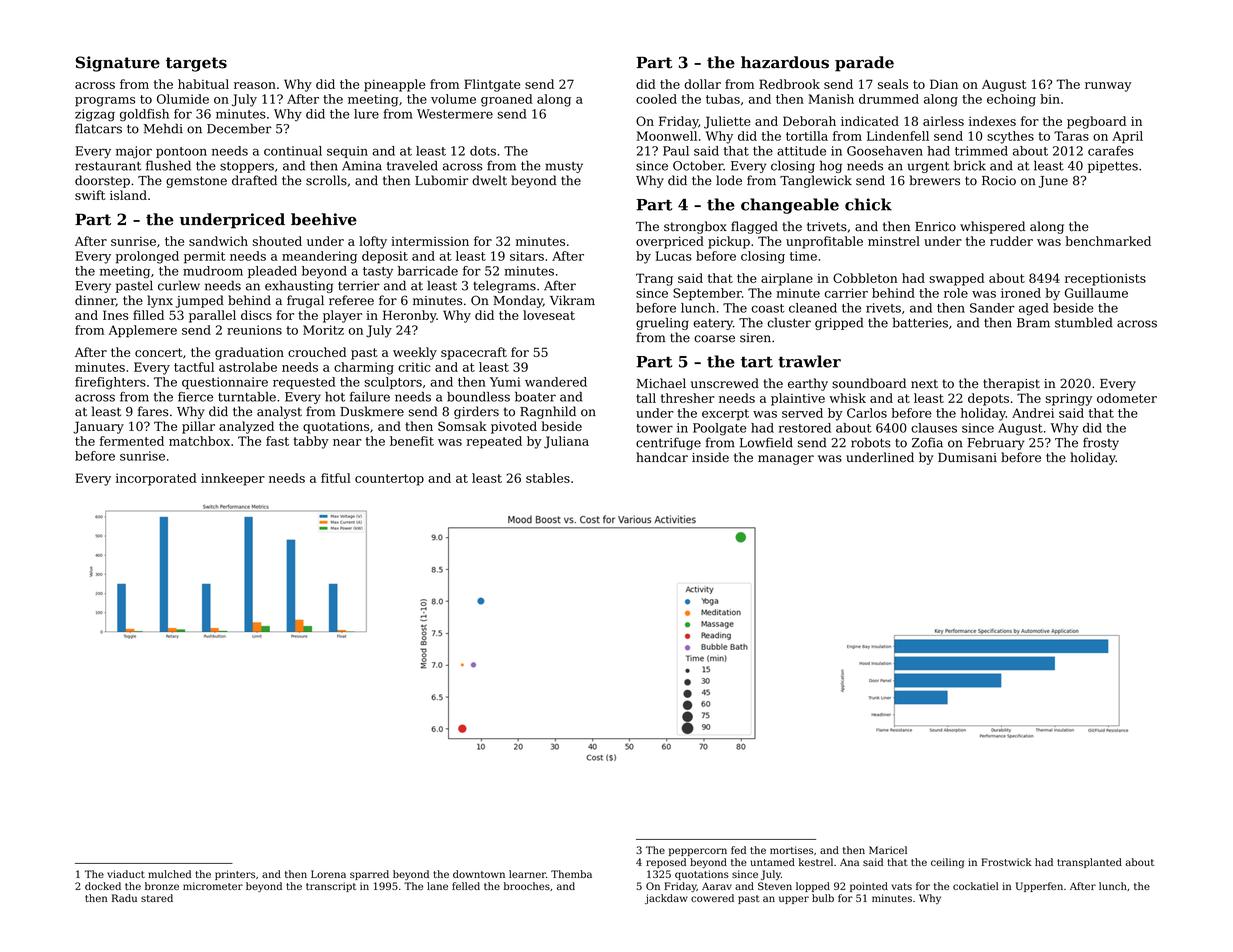 The height and width of the screenshot is (952, 1233). Describe the element at coordinates (967, 458) in the screenshot. I see `Dumisani` at that location.
